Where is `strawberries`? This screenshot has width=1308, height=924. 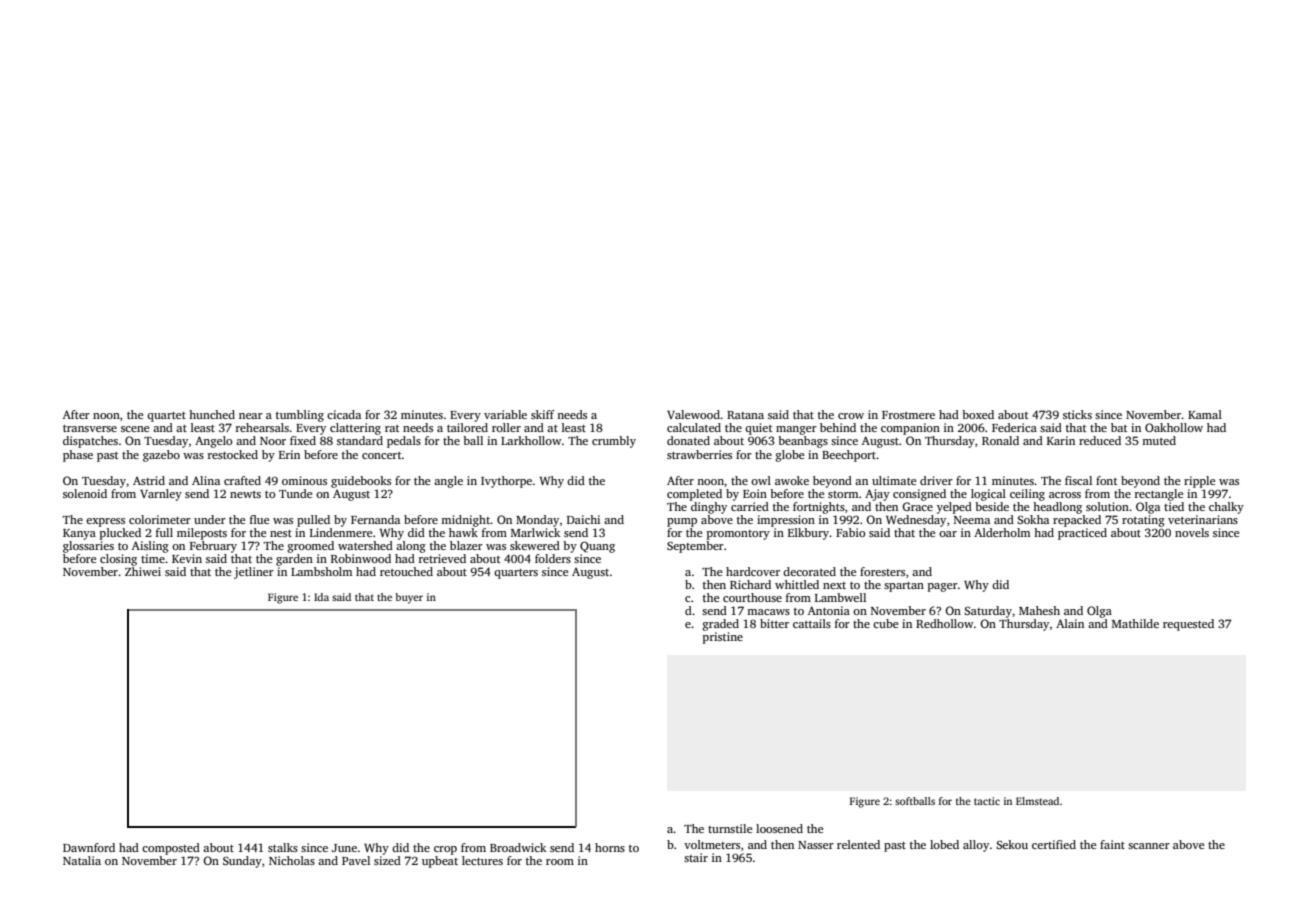
strawberries is located at coordinates (699, 454).
